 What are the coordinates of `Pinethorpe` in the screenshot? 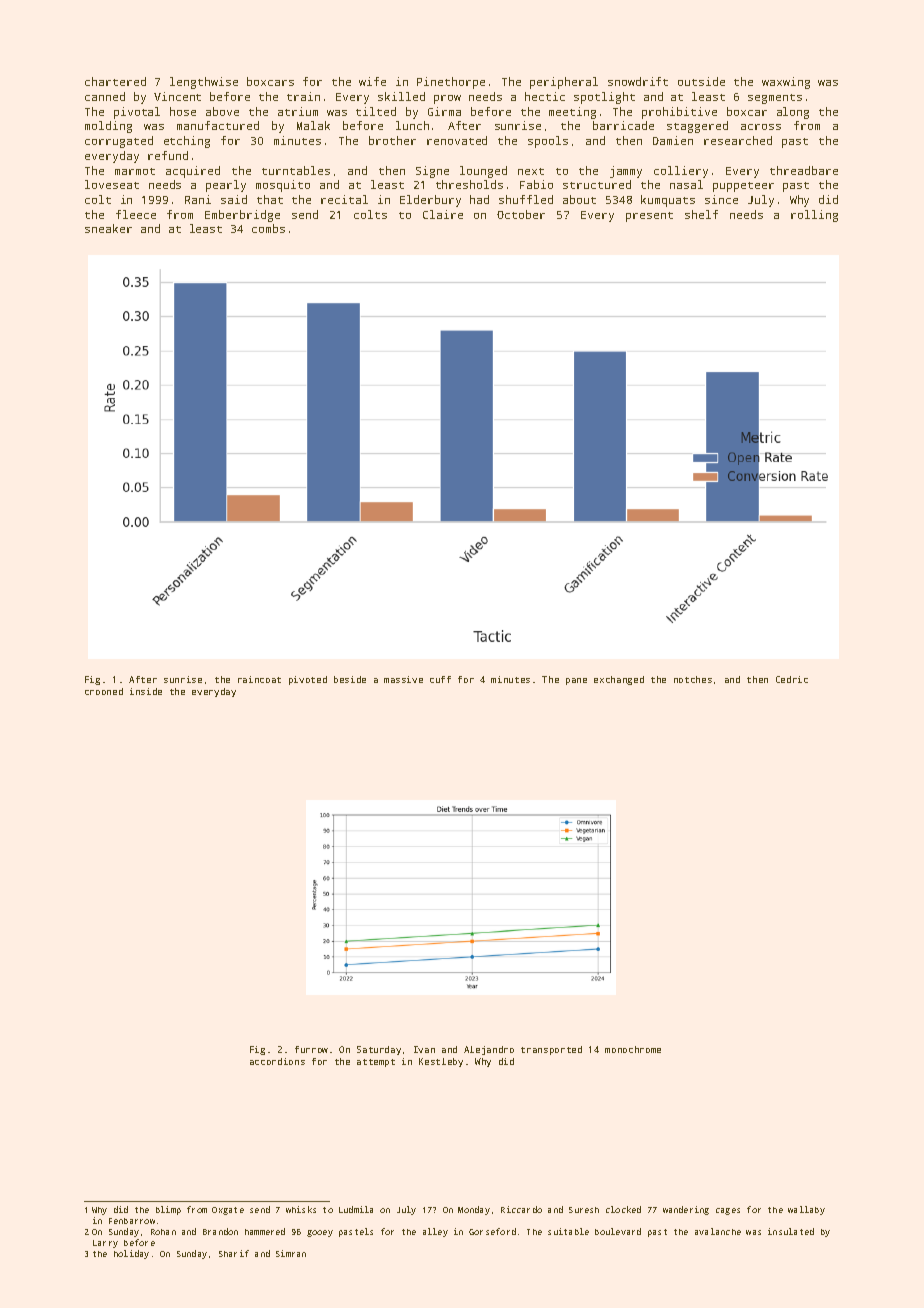 It's located at (451, 83).
